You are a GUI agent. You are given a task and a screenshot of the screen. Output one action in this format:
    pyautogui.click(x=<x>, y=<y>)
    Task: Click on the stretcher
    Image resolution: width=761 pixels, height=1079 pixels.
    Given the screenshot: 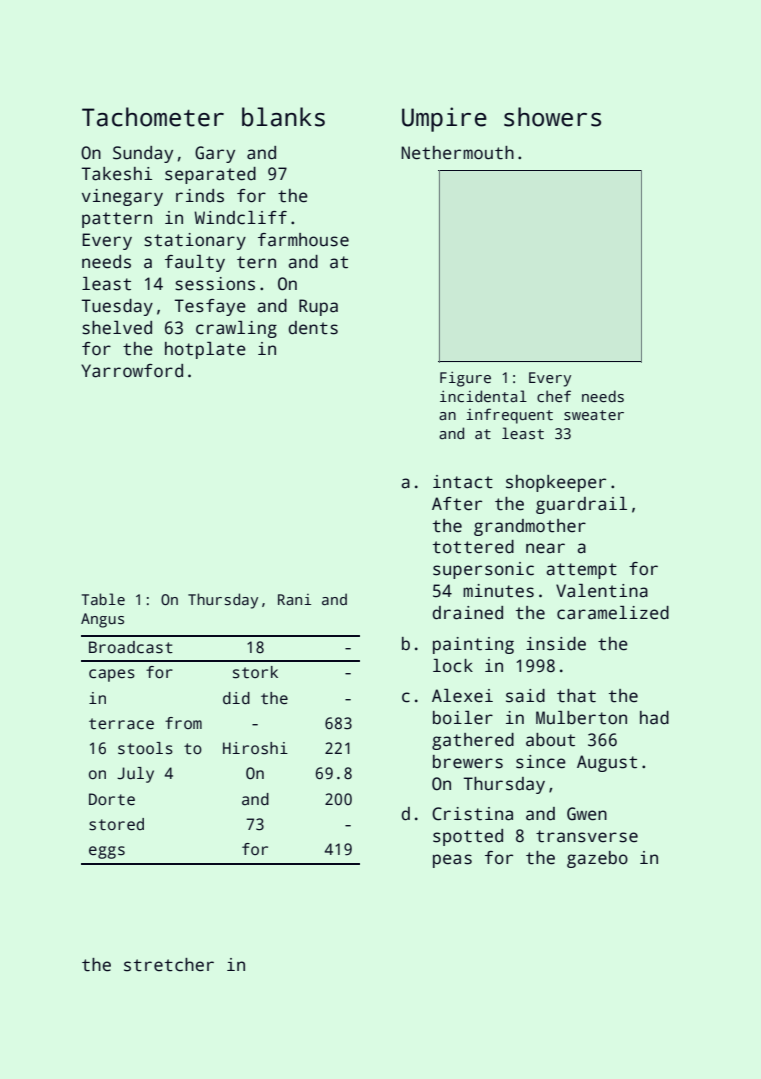 What is the action you would take?
    pyautogui.click(x=169, y=965)
